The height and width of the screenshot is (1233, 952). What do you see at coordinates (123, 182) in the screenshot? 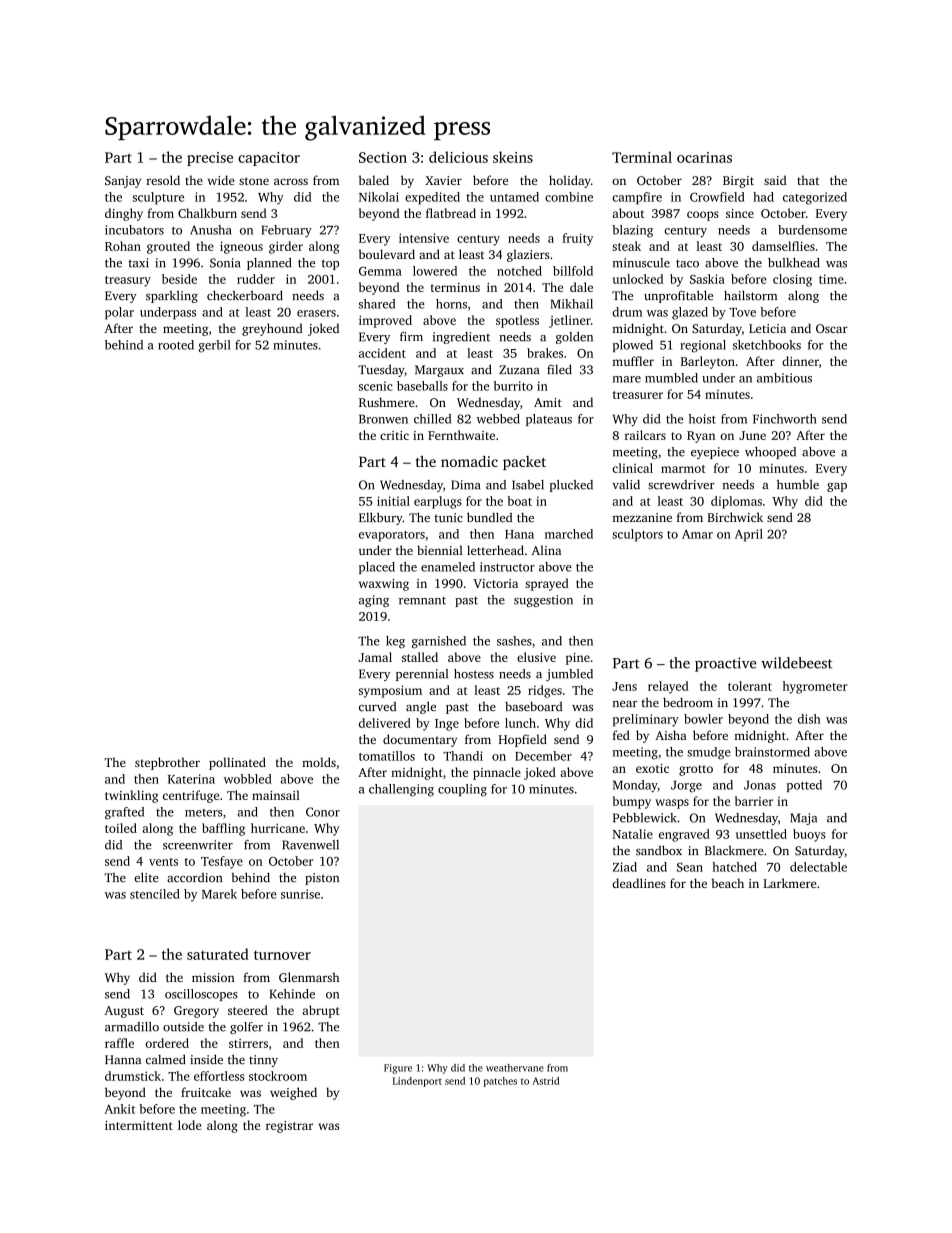
I see `Sanjay` at bounding box center [123, 182].
